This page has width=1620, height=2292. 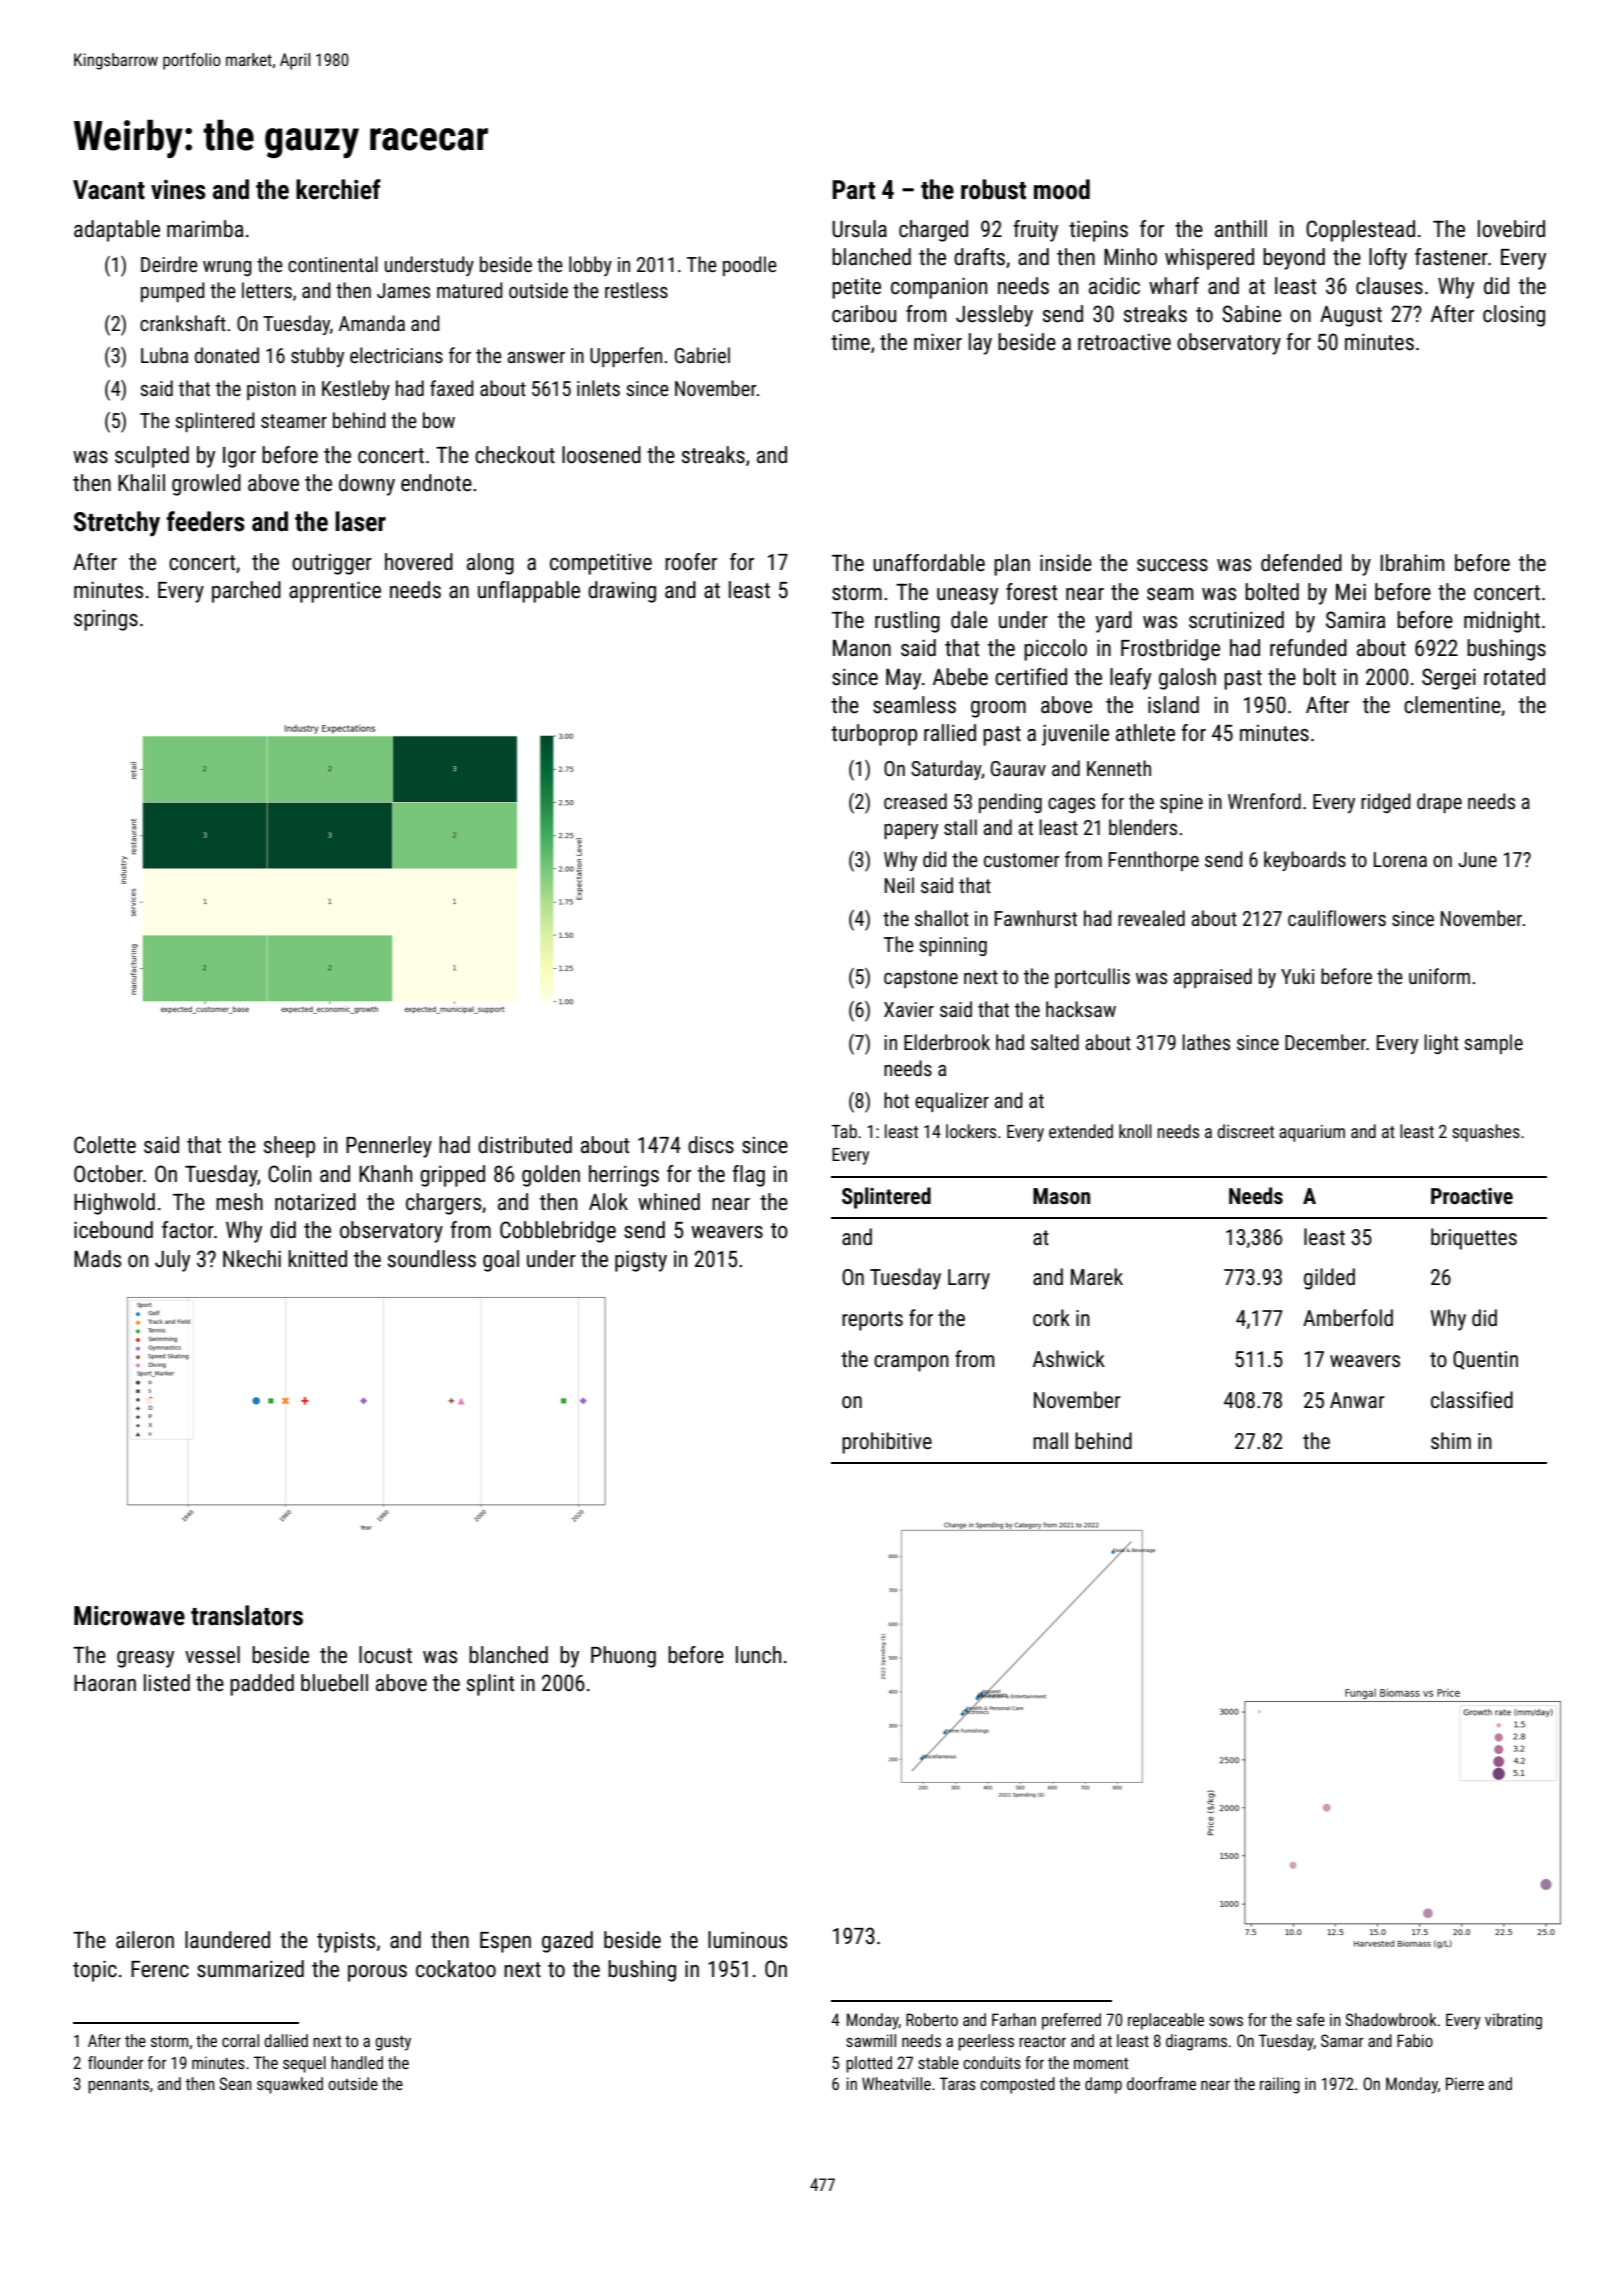 I want to click on vibrating, so click(x=1513, y=2021).
